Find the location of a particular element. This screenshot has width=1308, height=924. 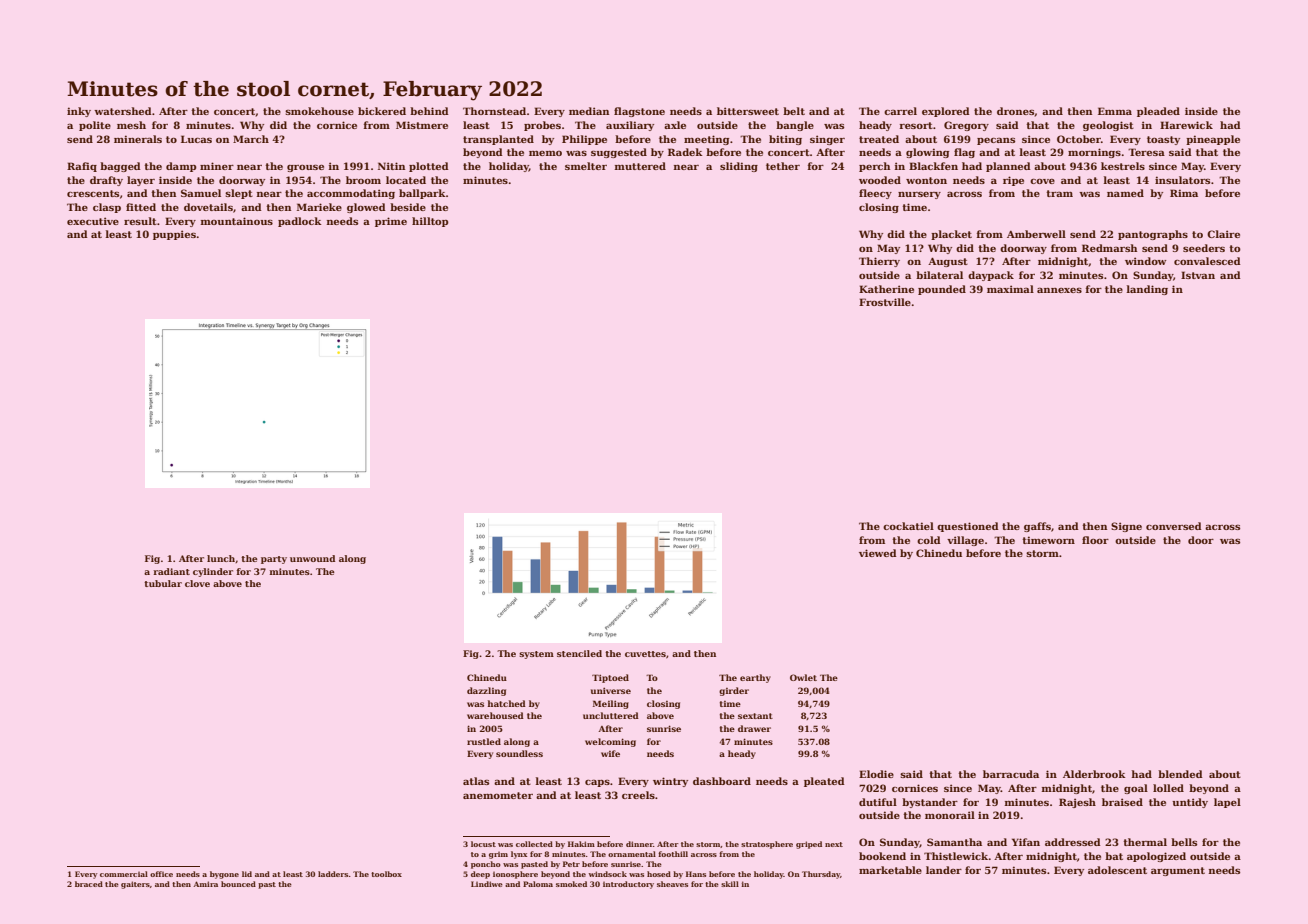

locust is located at coordinates (483, 844).
